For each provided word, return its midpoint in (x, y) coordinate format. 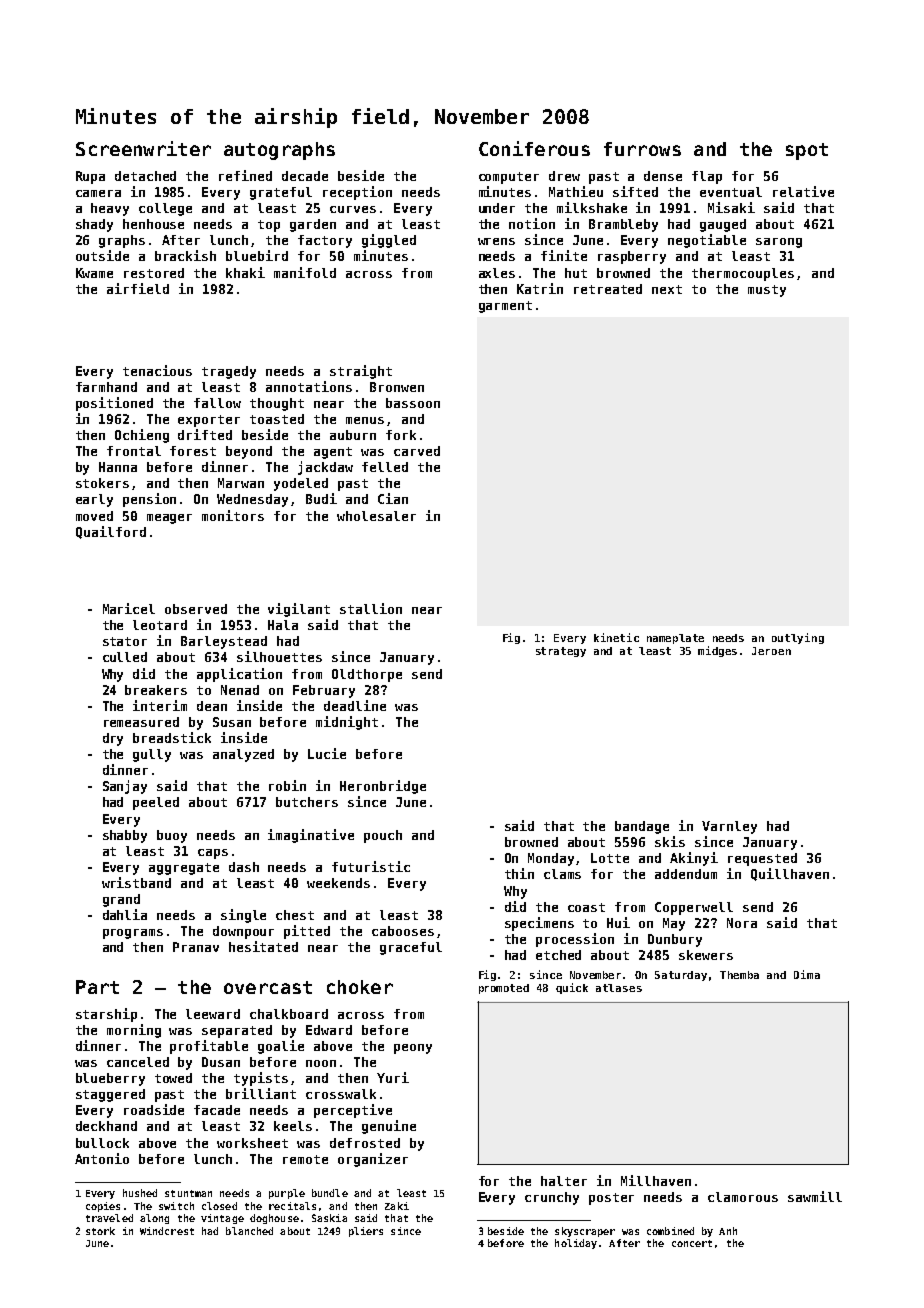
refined (245, 175)
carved (417, 451)
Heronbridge (383, 787)
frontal (134, 451)
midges (717, 651)
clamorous (743, 1197)
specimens (539, 924)
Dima (807, 974)
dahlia (125, 914)
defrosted (365, 1143)
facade (217, 1110)
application (239, 675)
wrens (496, 241)
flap (707, 177)
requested (762, 859)
